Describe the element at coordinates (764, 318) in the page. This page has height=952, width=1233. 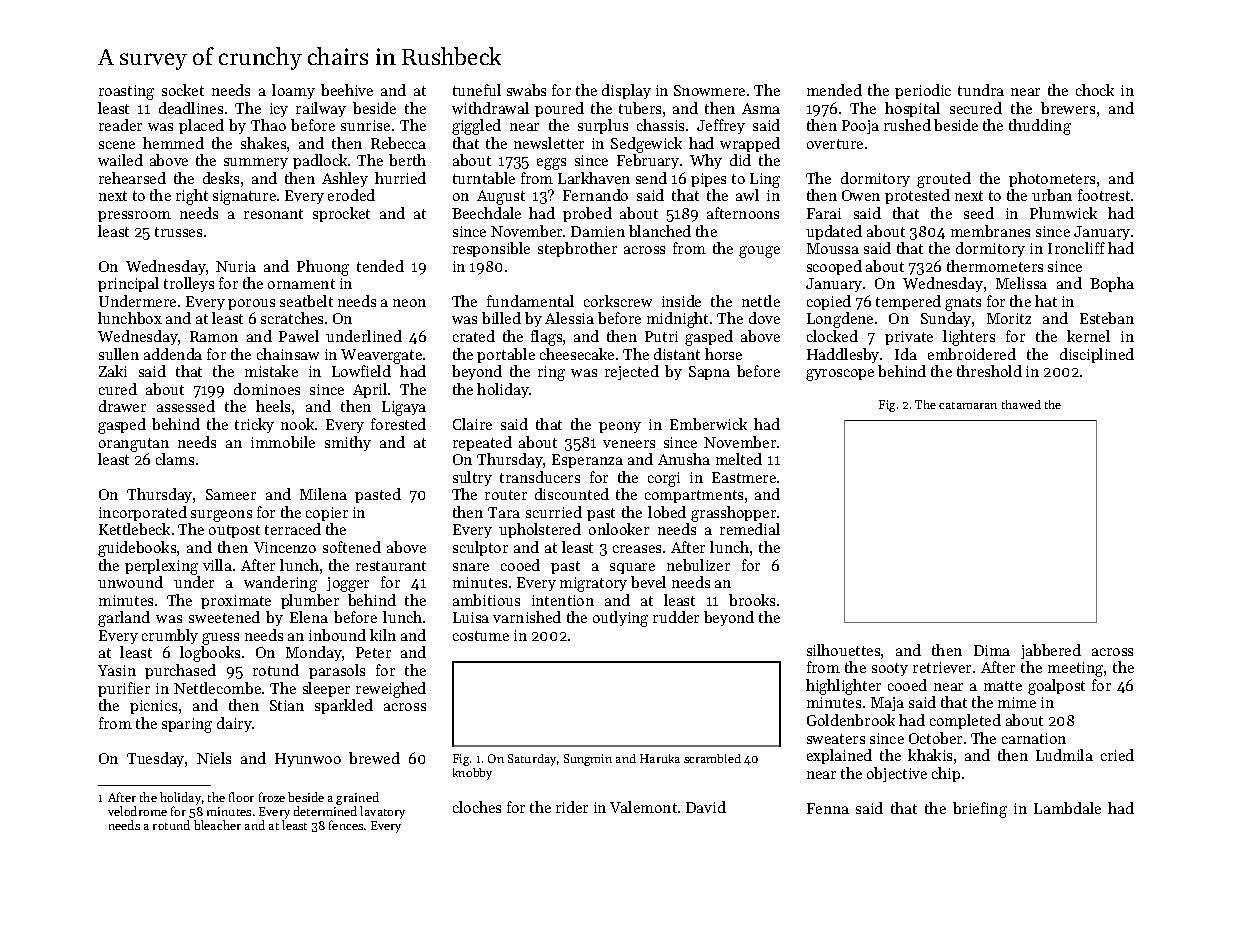
I see `dove` at that location.
